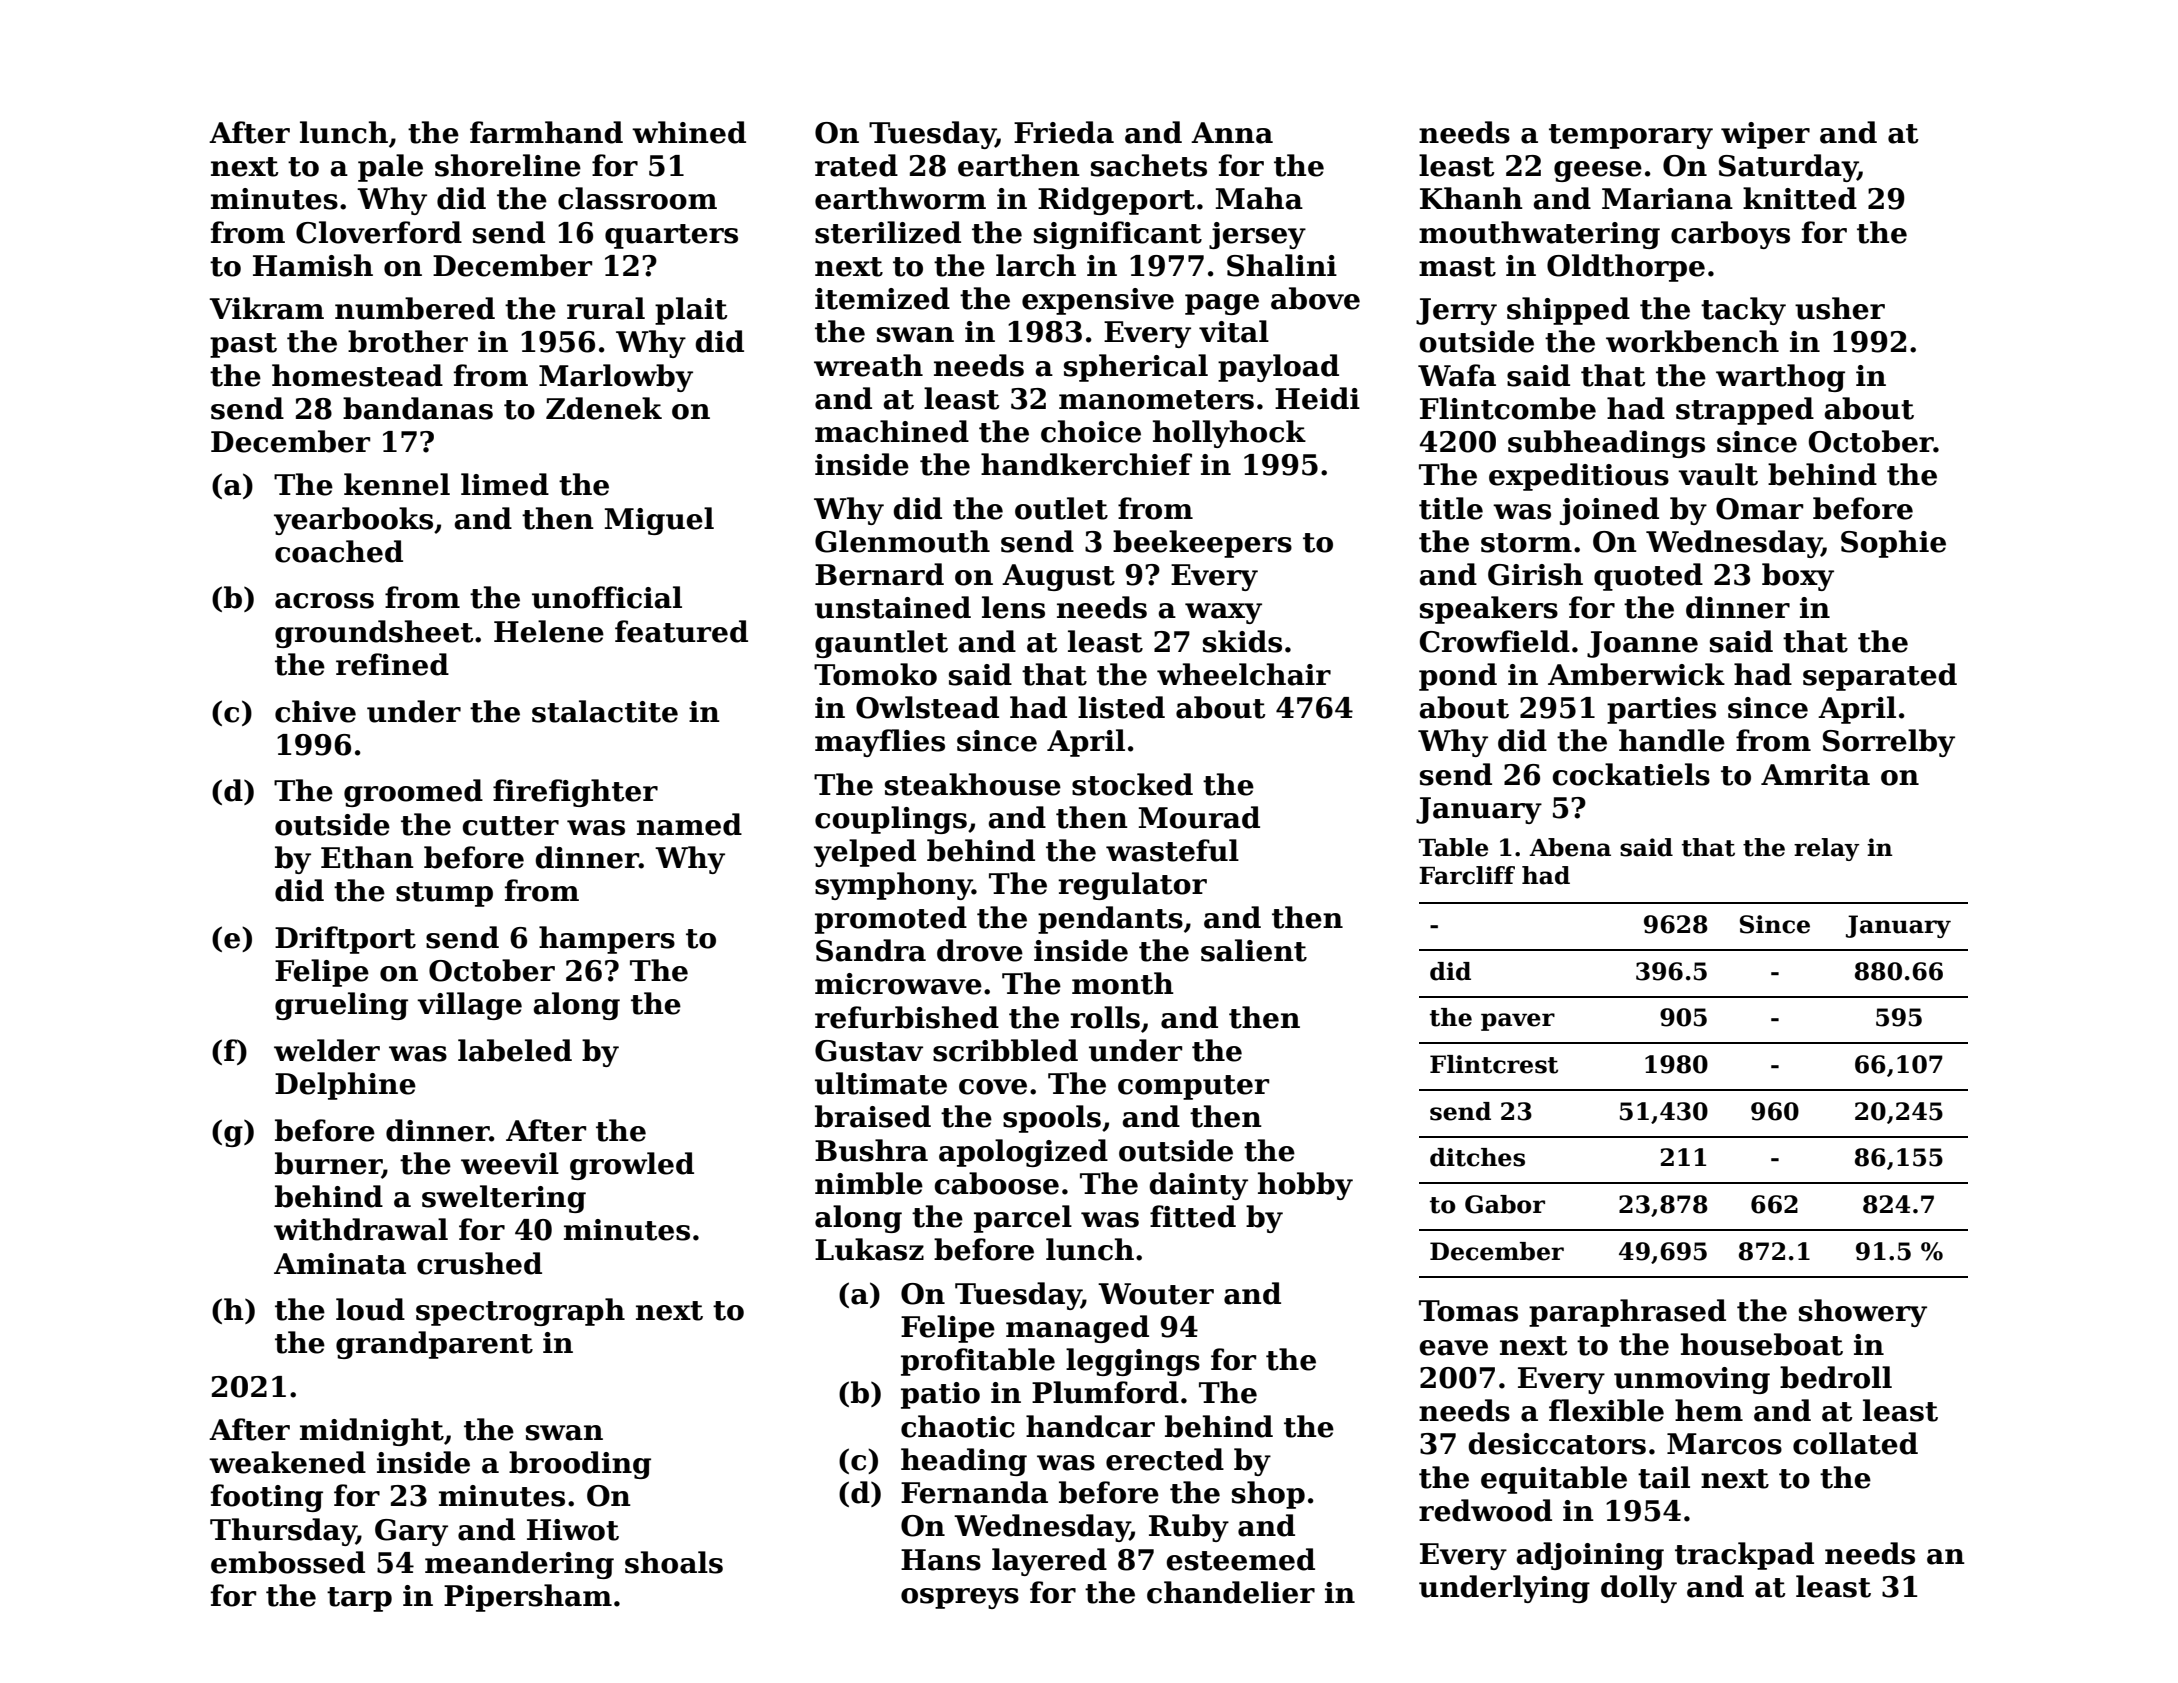 The height and width of the screenshot is (1683, 2178). What do you see at coordinates (370, 1309) in the screenshot?
I see `loud` at bounding box center [370, 1309].
